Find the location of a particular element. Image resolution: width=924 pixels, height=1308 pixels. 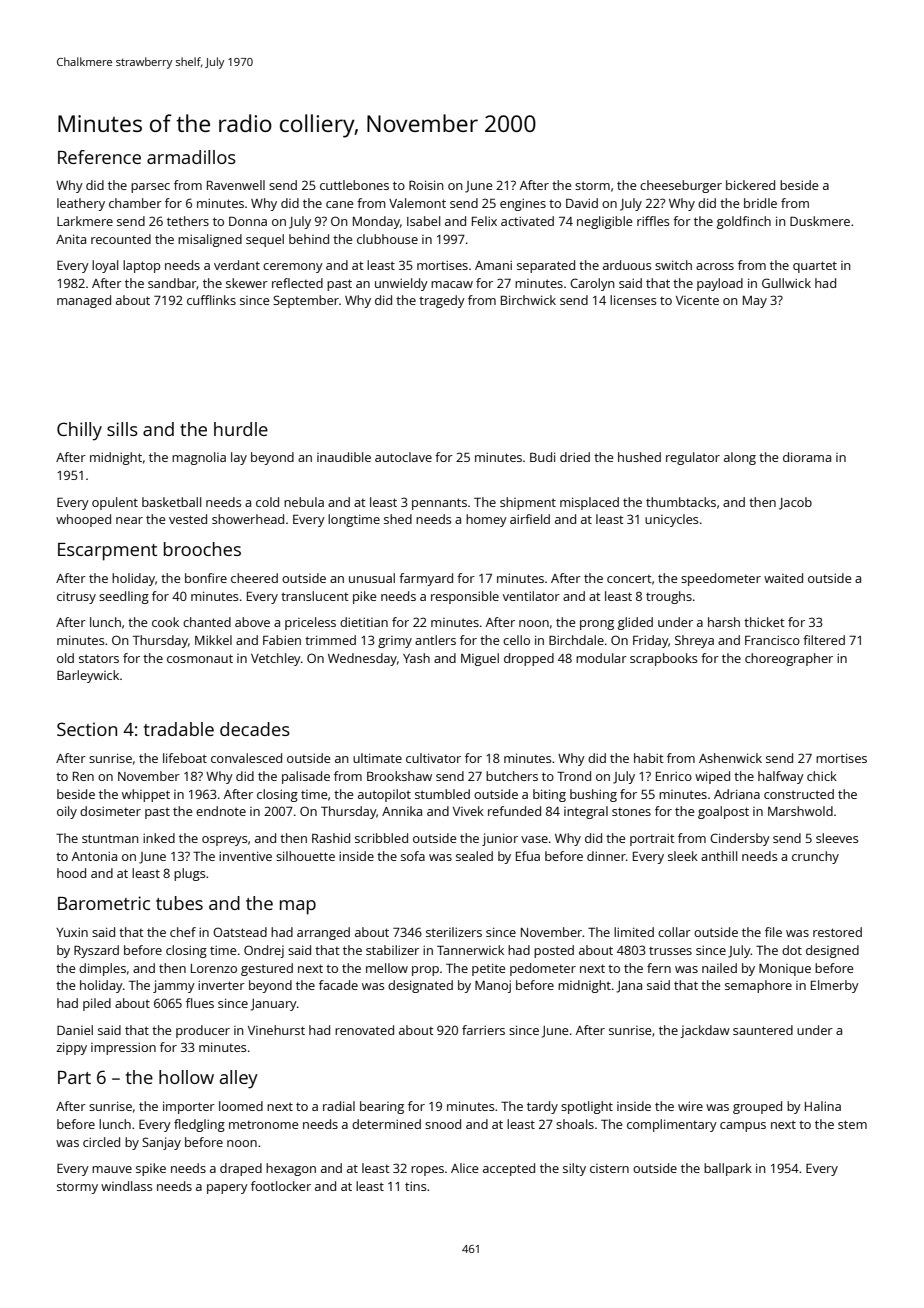

regulator is located at coordinates (693, 458).
